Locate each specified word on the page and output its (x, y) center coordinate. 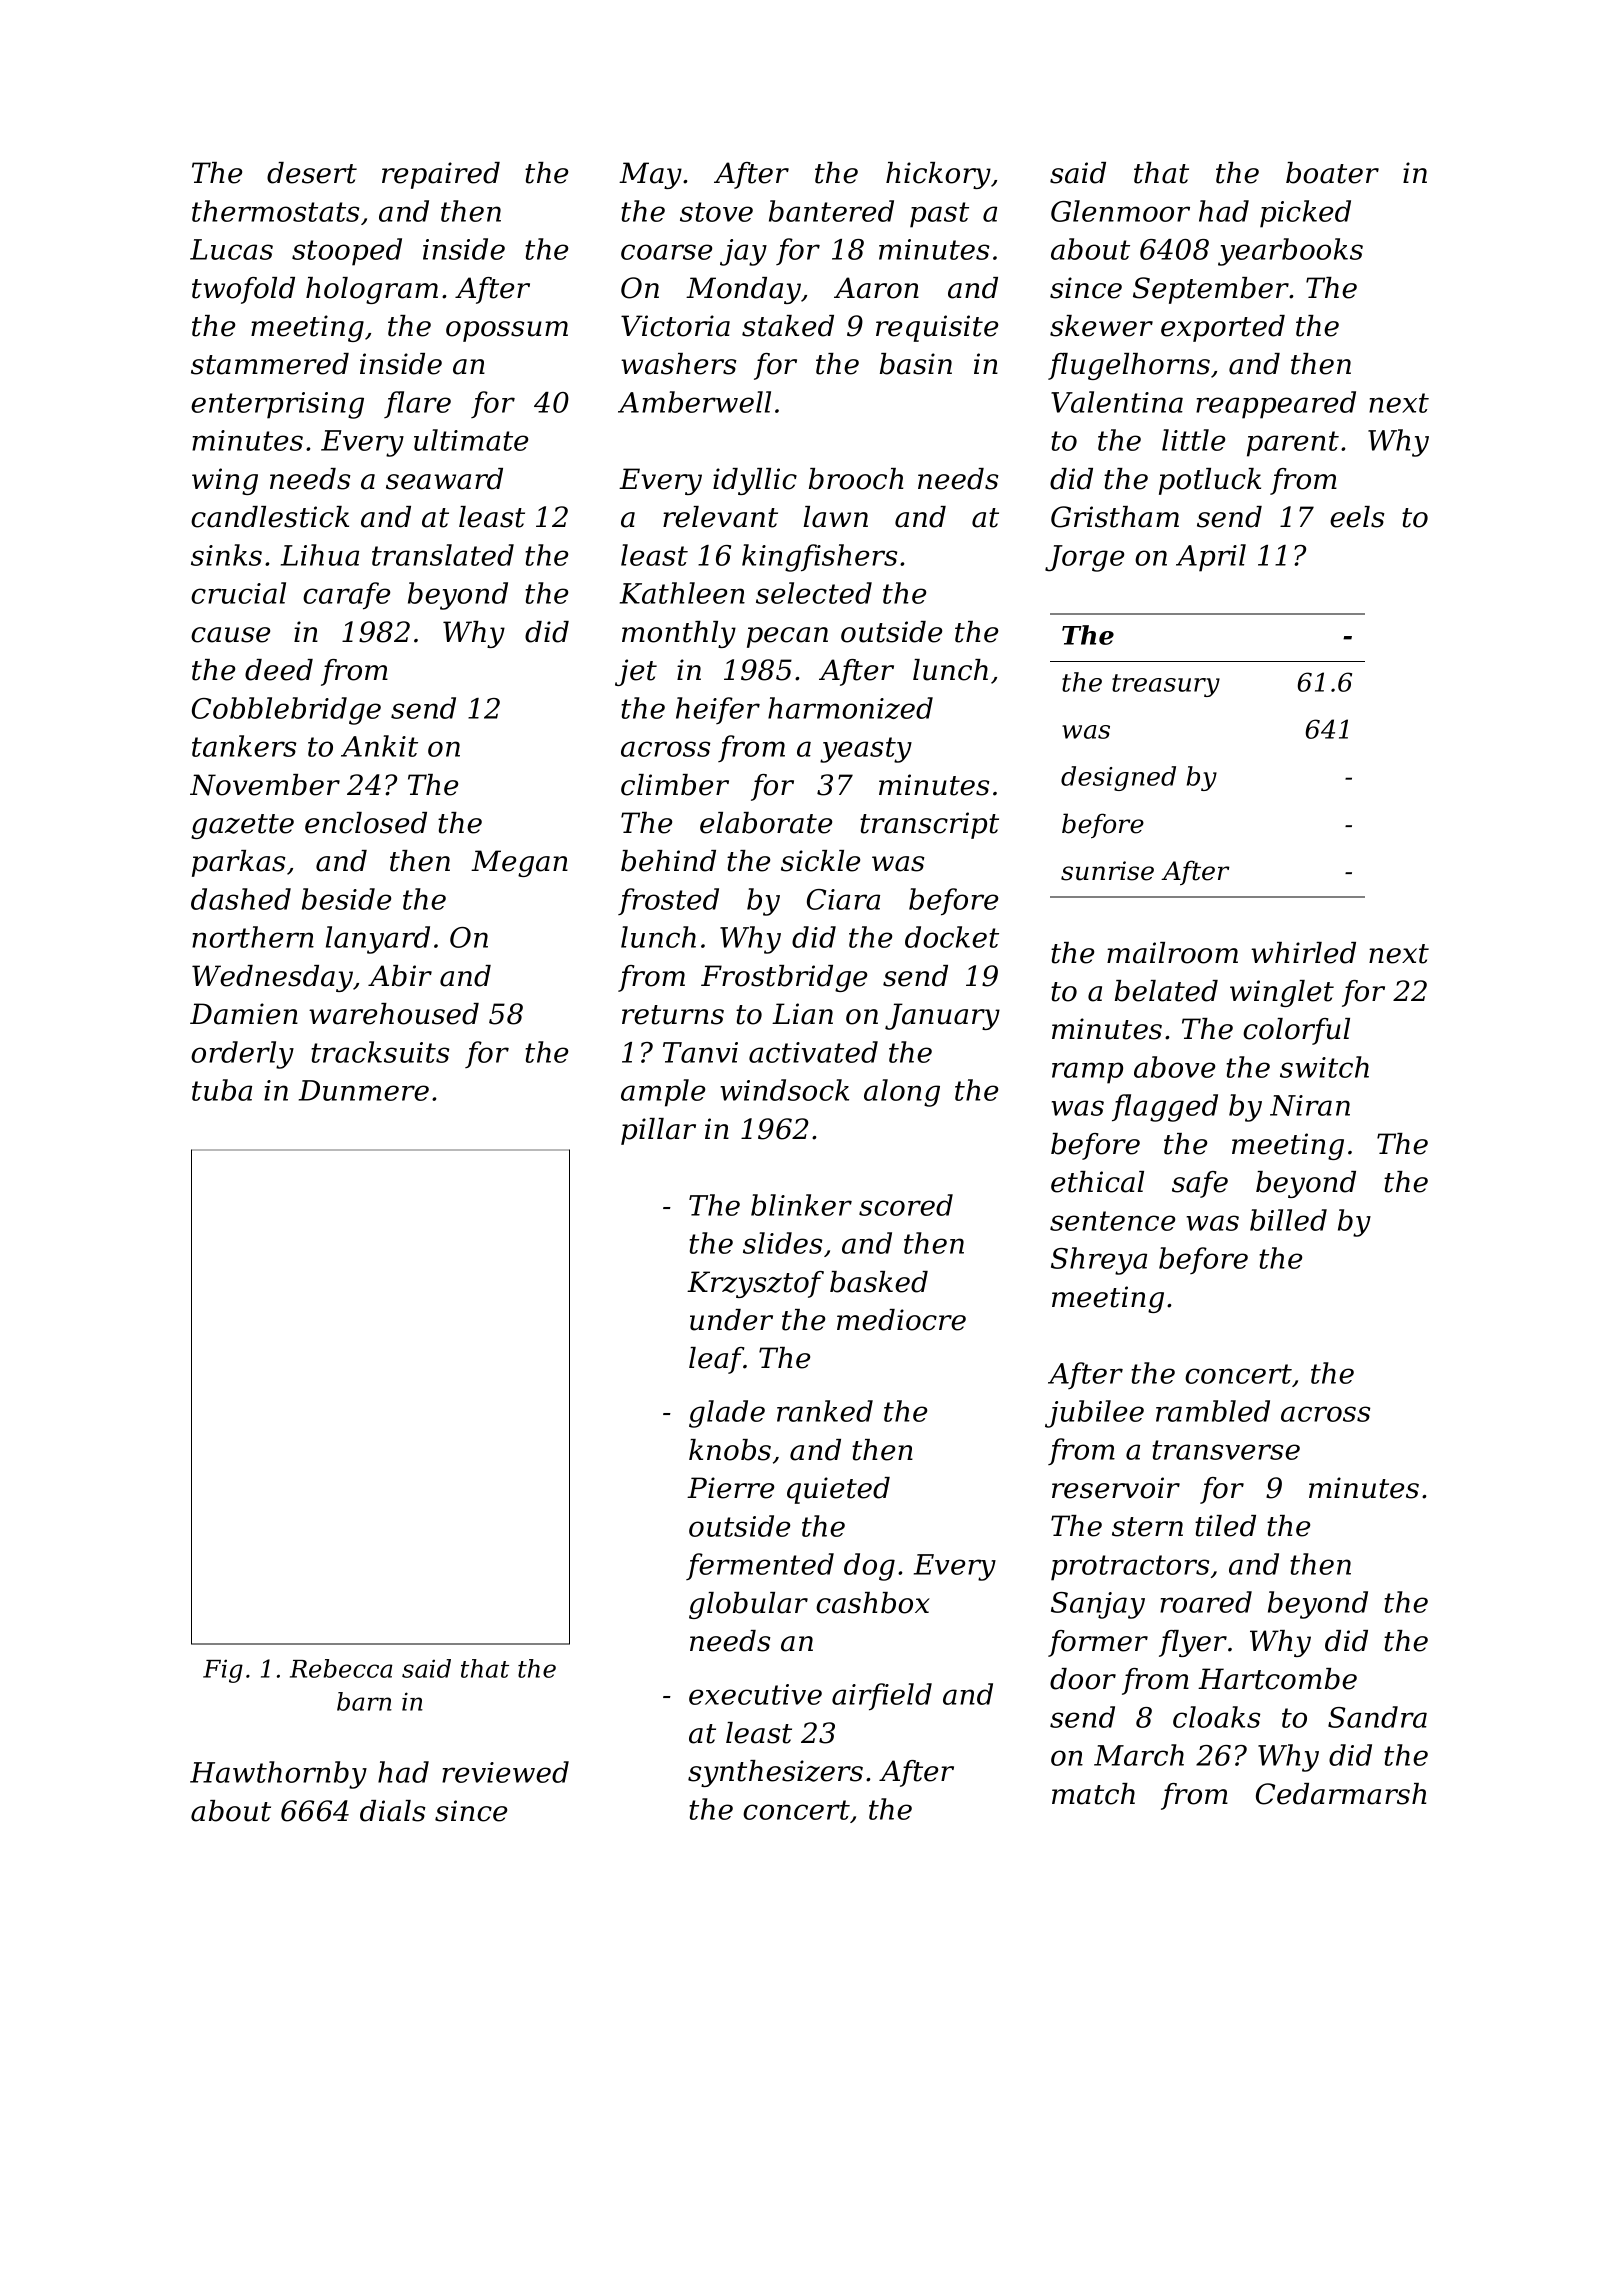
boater (1332, 173)
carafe (346, 596)
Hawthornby (278, 1775)
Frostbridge (784, 978)
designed (1118, 778)
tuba (222, 1090)
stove (716, 212)
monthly (679, 634)
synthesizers (775, 1773)
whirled (1303, 953)
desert (312, 173)
